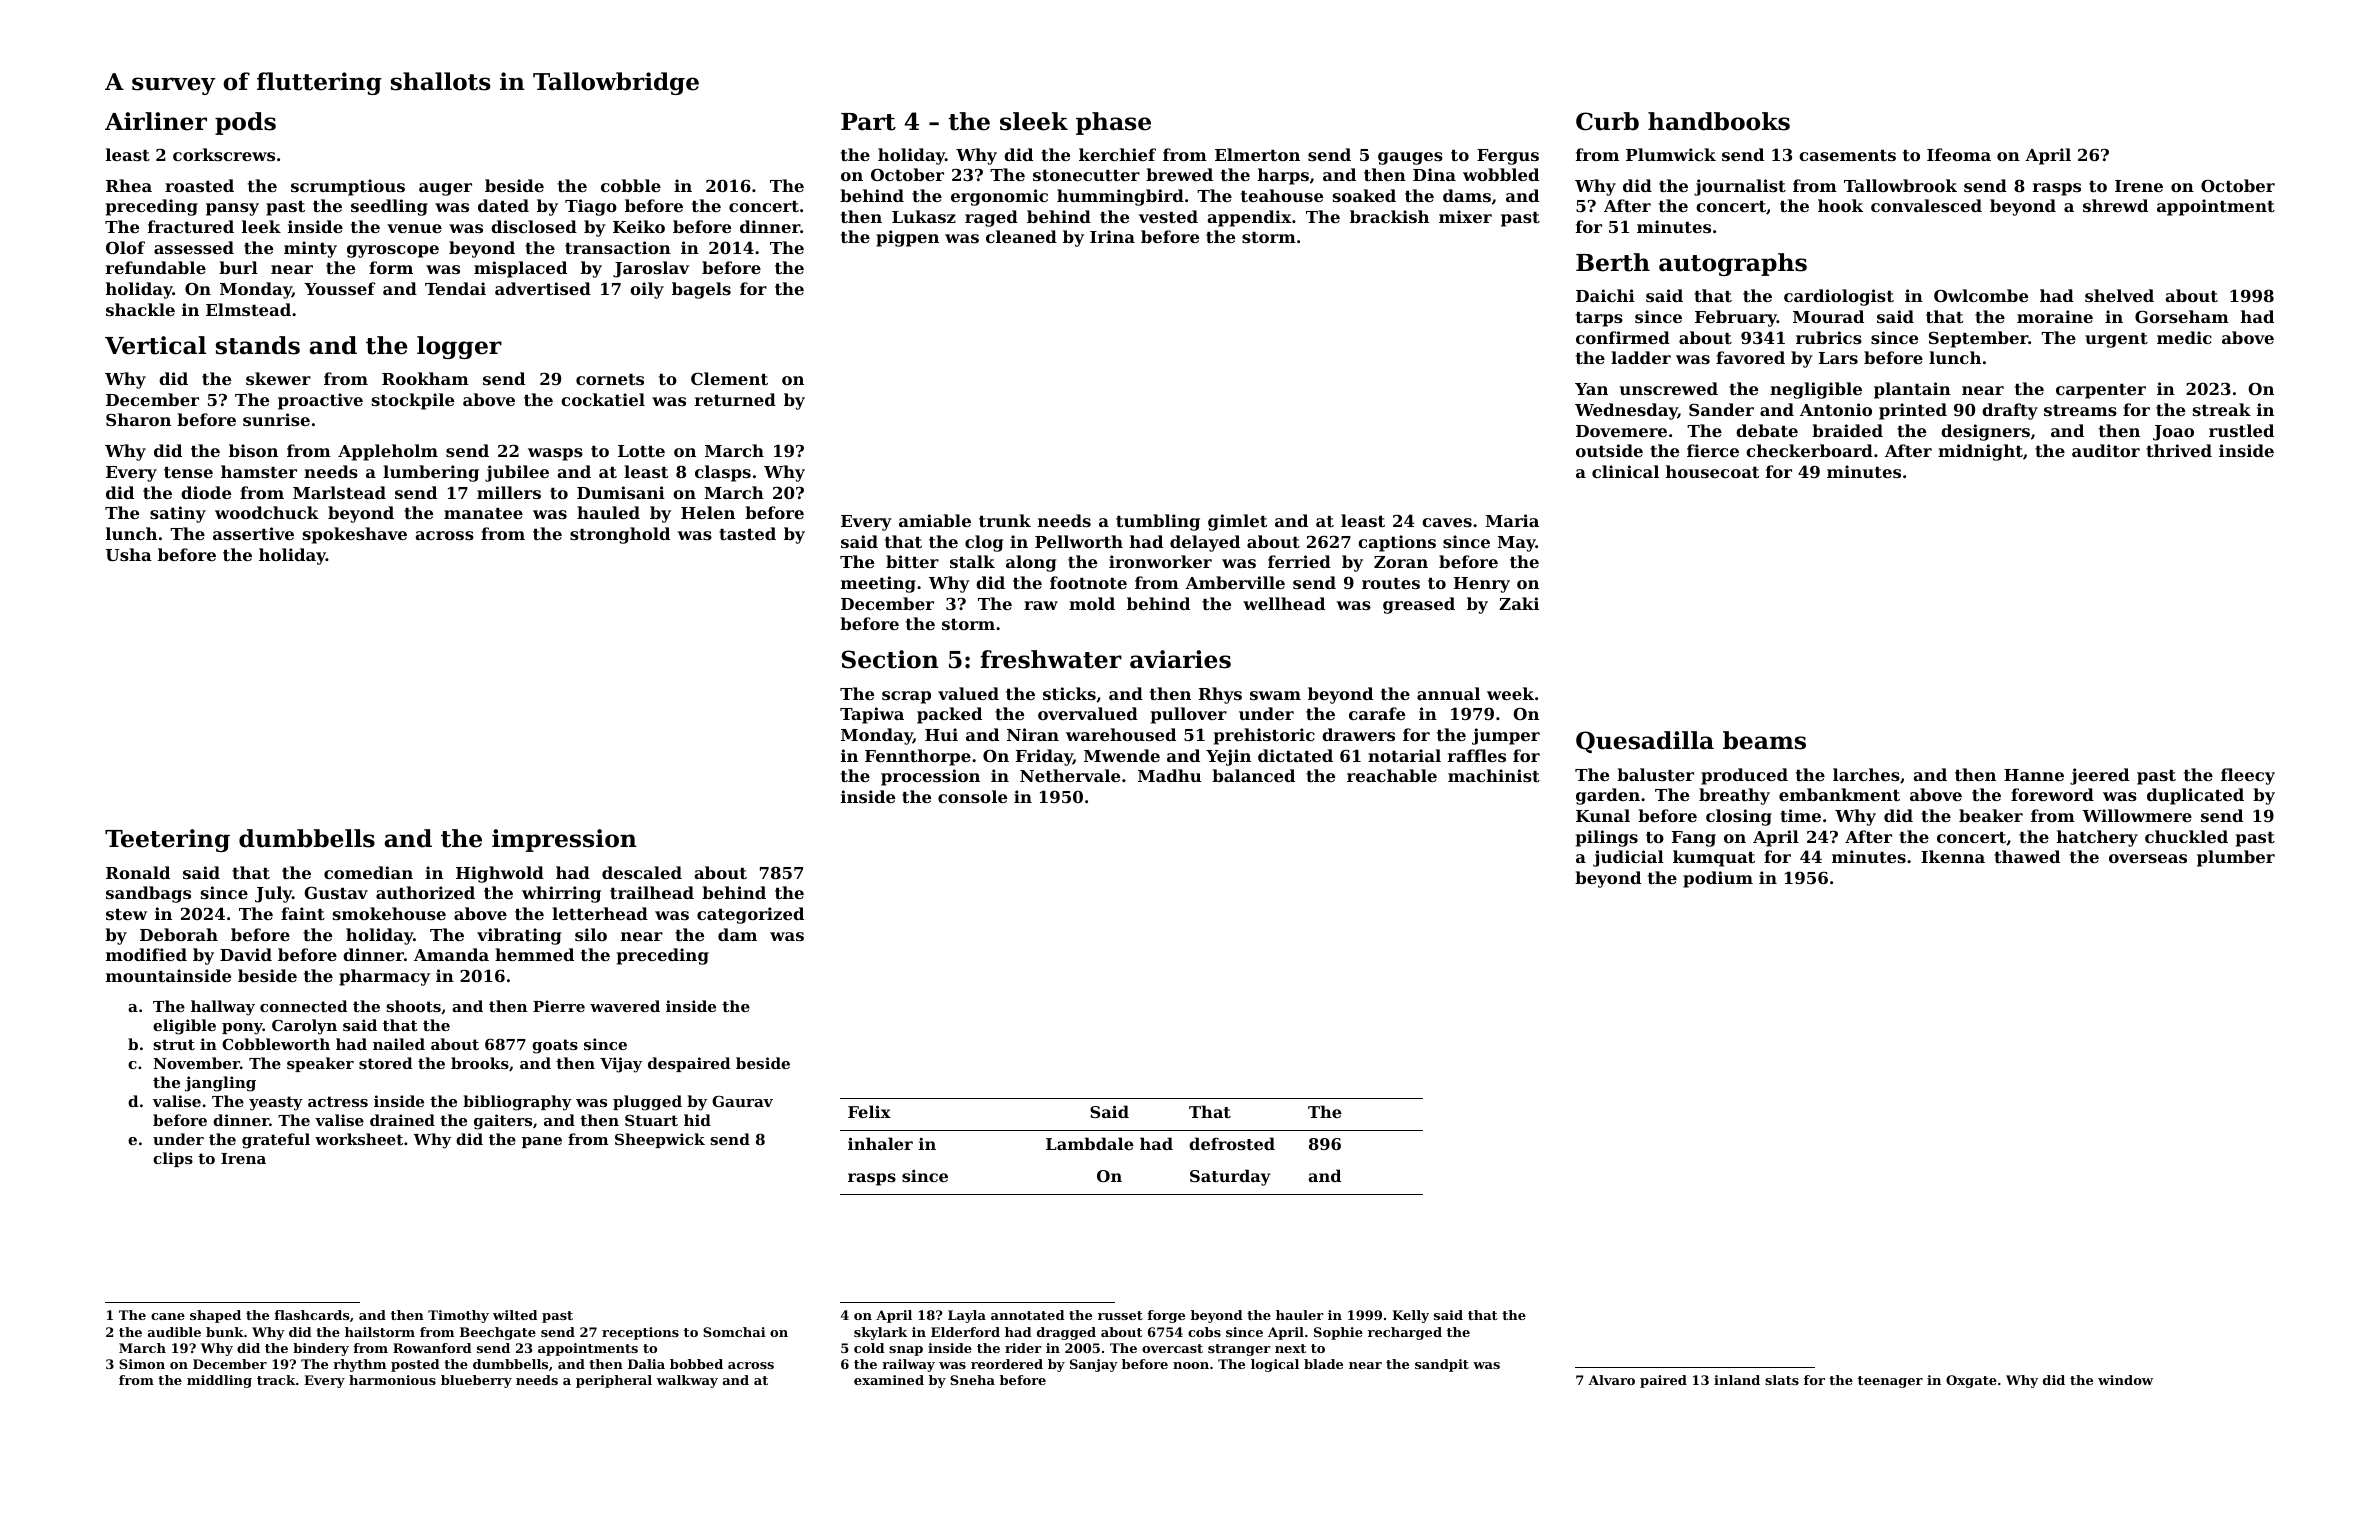 This document has width=2380, height=1540. Describe the element at coordinates (1959, 154) in the document. I see `Ifeoma` at that location.
